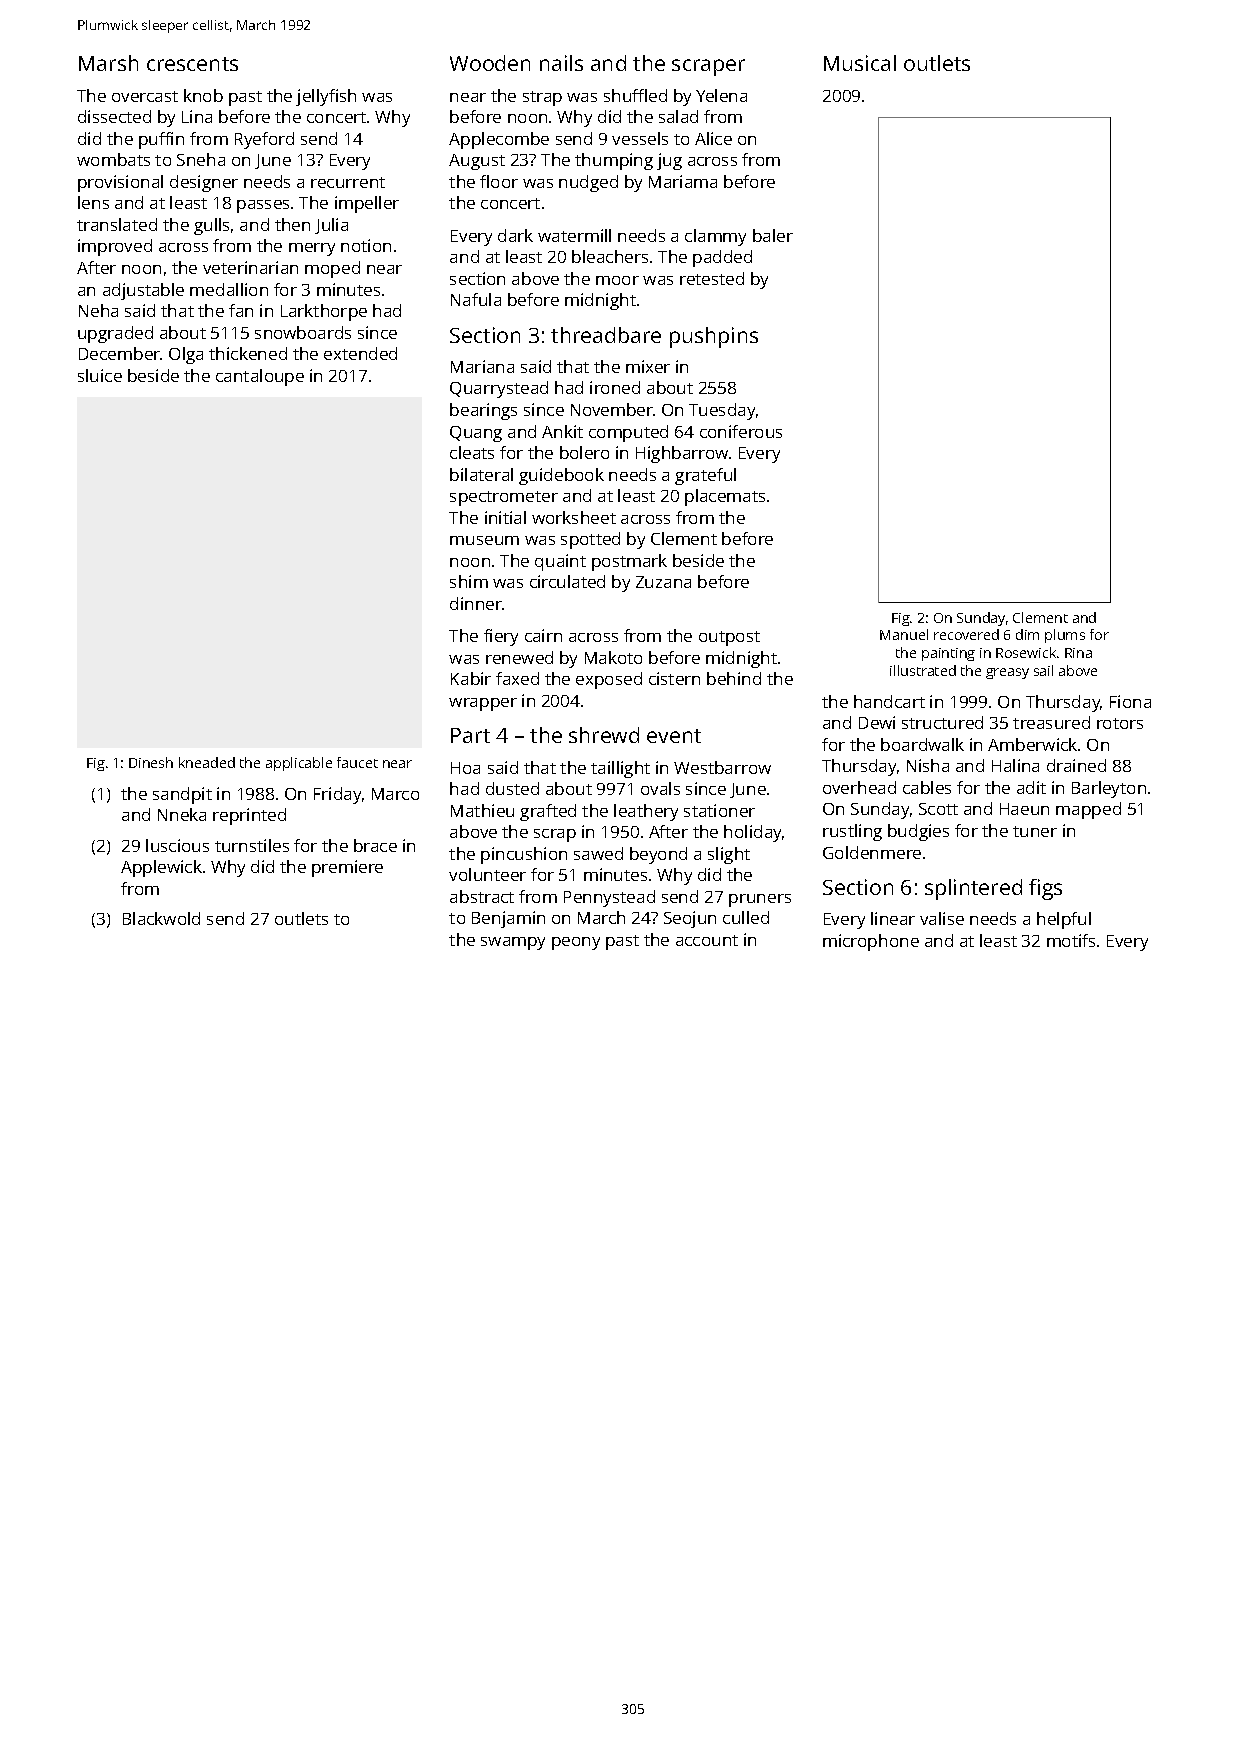  What do you see at coordinates (612, 409) in the screenshot?
I see `November` at bounding box center [612, 409].
